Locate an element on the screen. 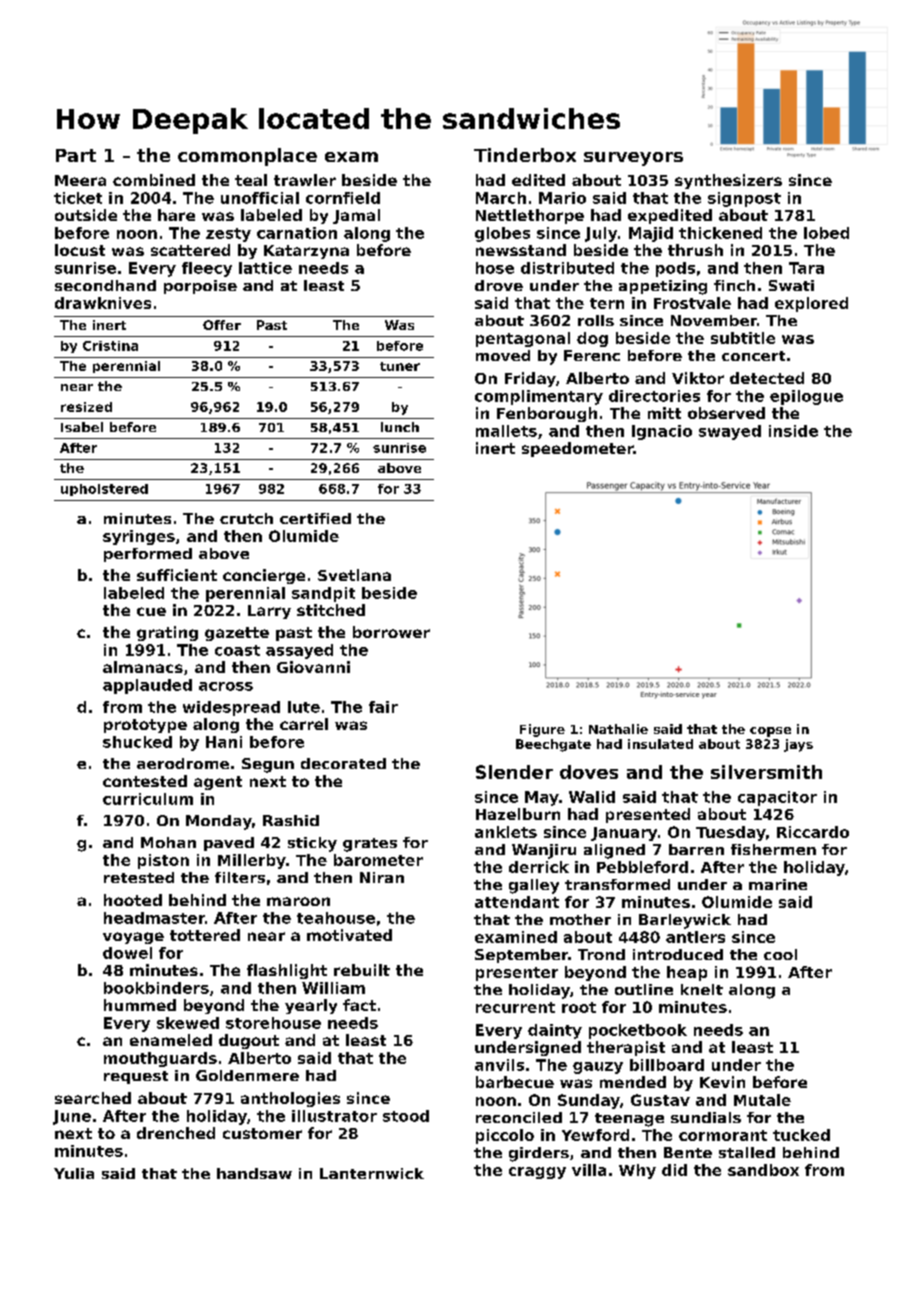  Yulia is located at coordinates (74, 1173).
